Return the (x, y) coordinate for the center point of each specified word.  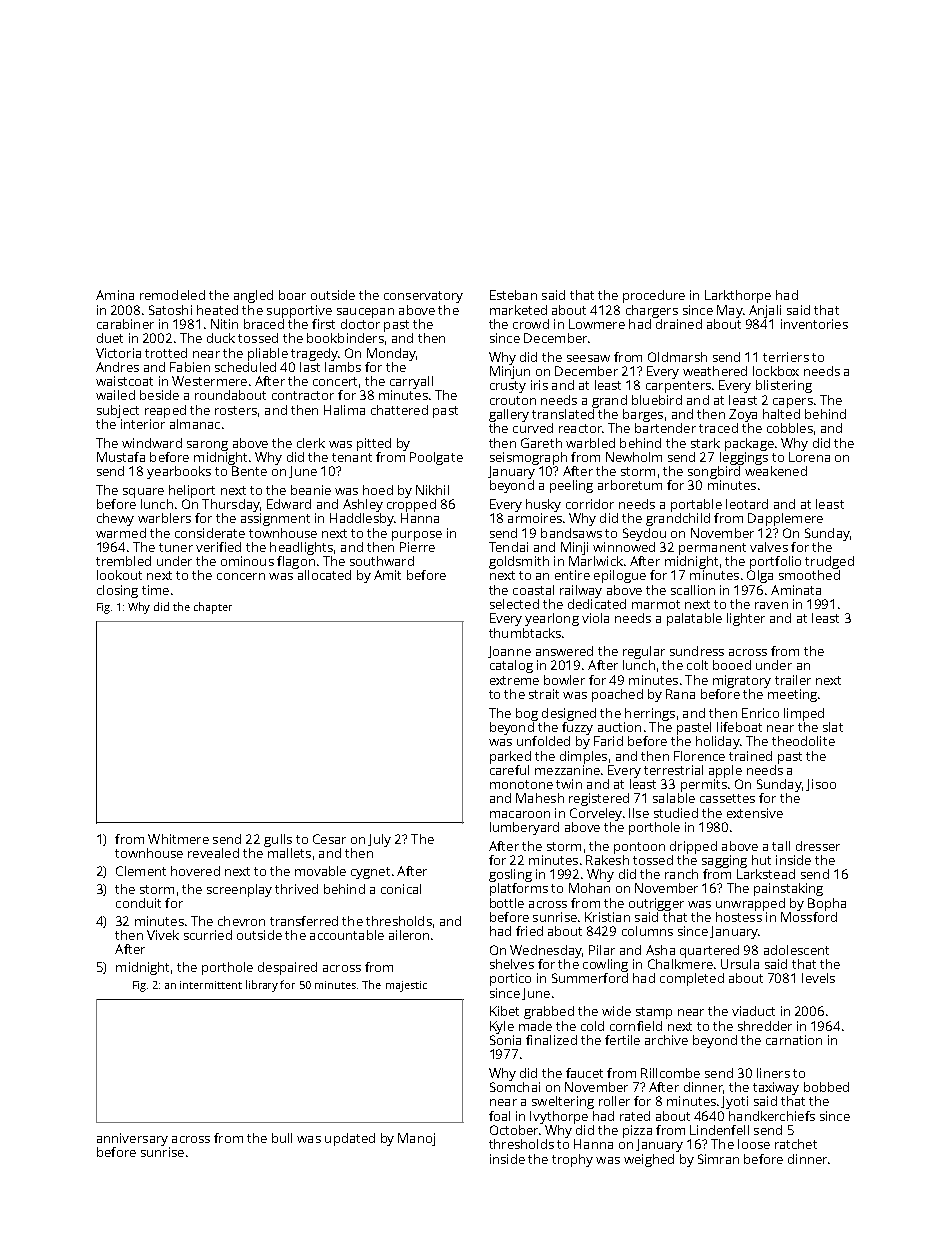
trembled (123, 561)
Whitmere (178, 839)
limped (804, 714)
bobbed (826, 1087)
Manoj (416, 1139)
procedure (654, 296)
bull (282, 1138)
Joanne (509, 652)
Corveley (596, 814)
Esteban (513, 295)
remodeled (172, 295)
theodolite (803, 741)
